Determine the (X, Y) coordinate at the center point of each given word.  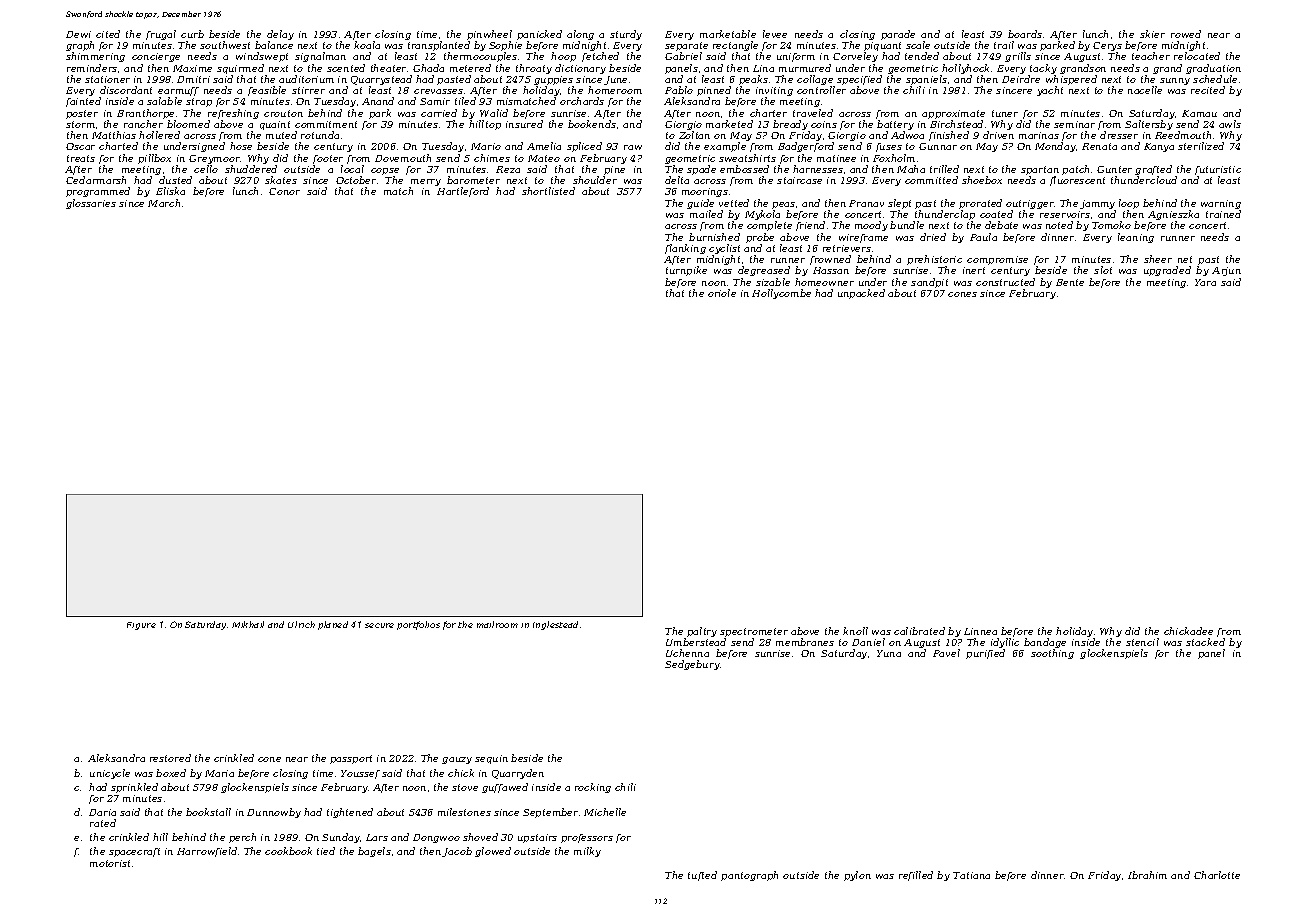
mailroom (497, 624)
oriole (722, 293)
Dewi (78, 34)
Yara (1205, 282)
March (164, 203)
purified (985, 654)
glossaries (91, 204)
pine (614, 170)
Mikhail (248, 624)
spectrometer (754, 632)
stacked (1205, 642)
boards (1025, 34)
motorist (110, 863)
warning (1221, 204)
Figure (141, 626)
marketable (728, 34)
